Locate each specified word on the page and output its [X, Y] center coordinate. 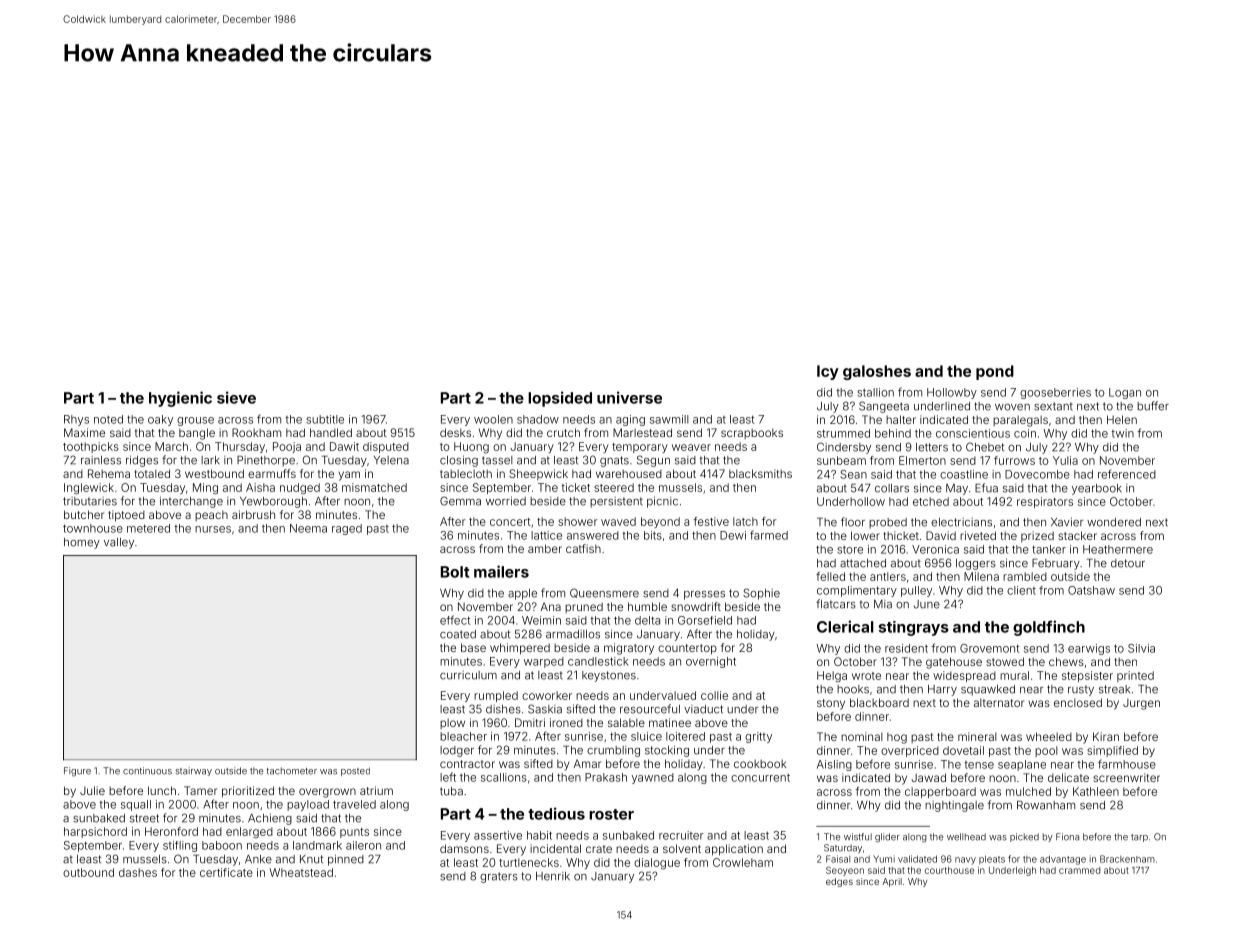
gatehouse [954, 663]
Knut [311, 859]
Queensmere [604, 593]
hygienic [180, 399]
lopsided [560, 399]
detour [1128, 563]
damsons [464, 848]
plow [452, 724]
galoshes [877, 372]
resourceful [650, 709]
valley [119, 543]
